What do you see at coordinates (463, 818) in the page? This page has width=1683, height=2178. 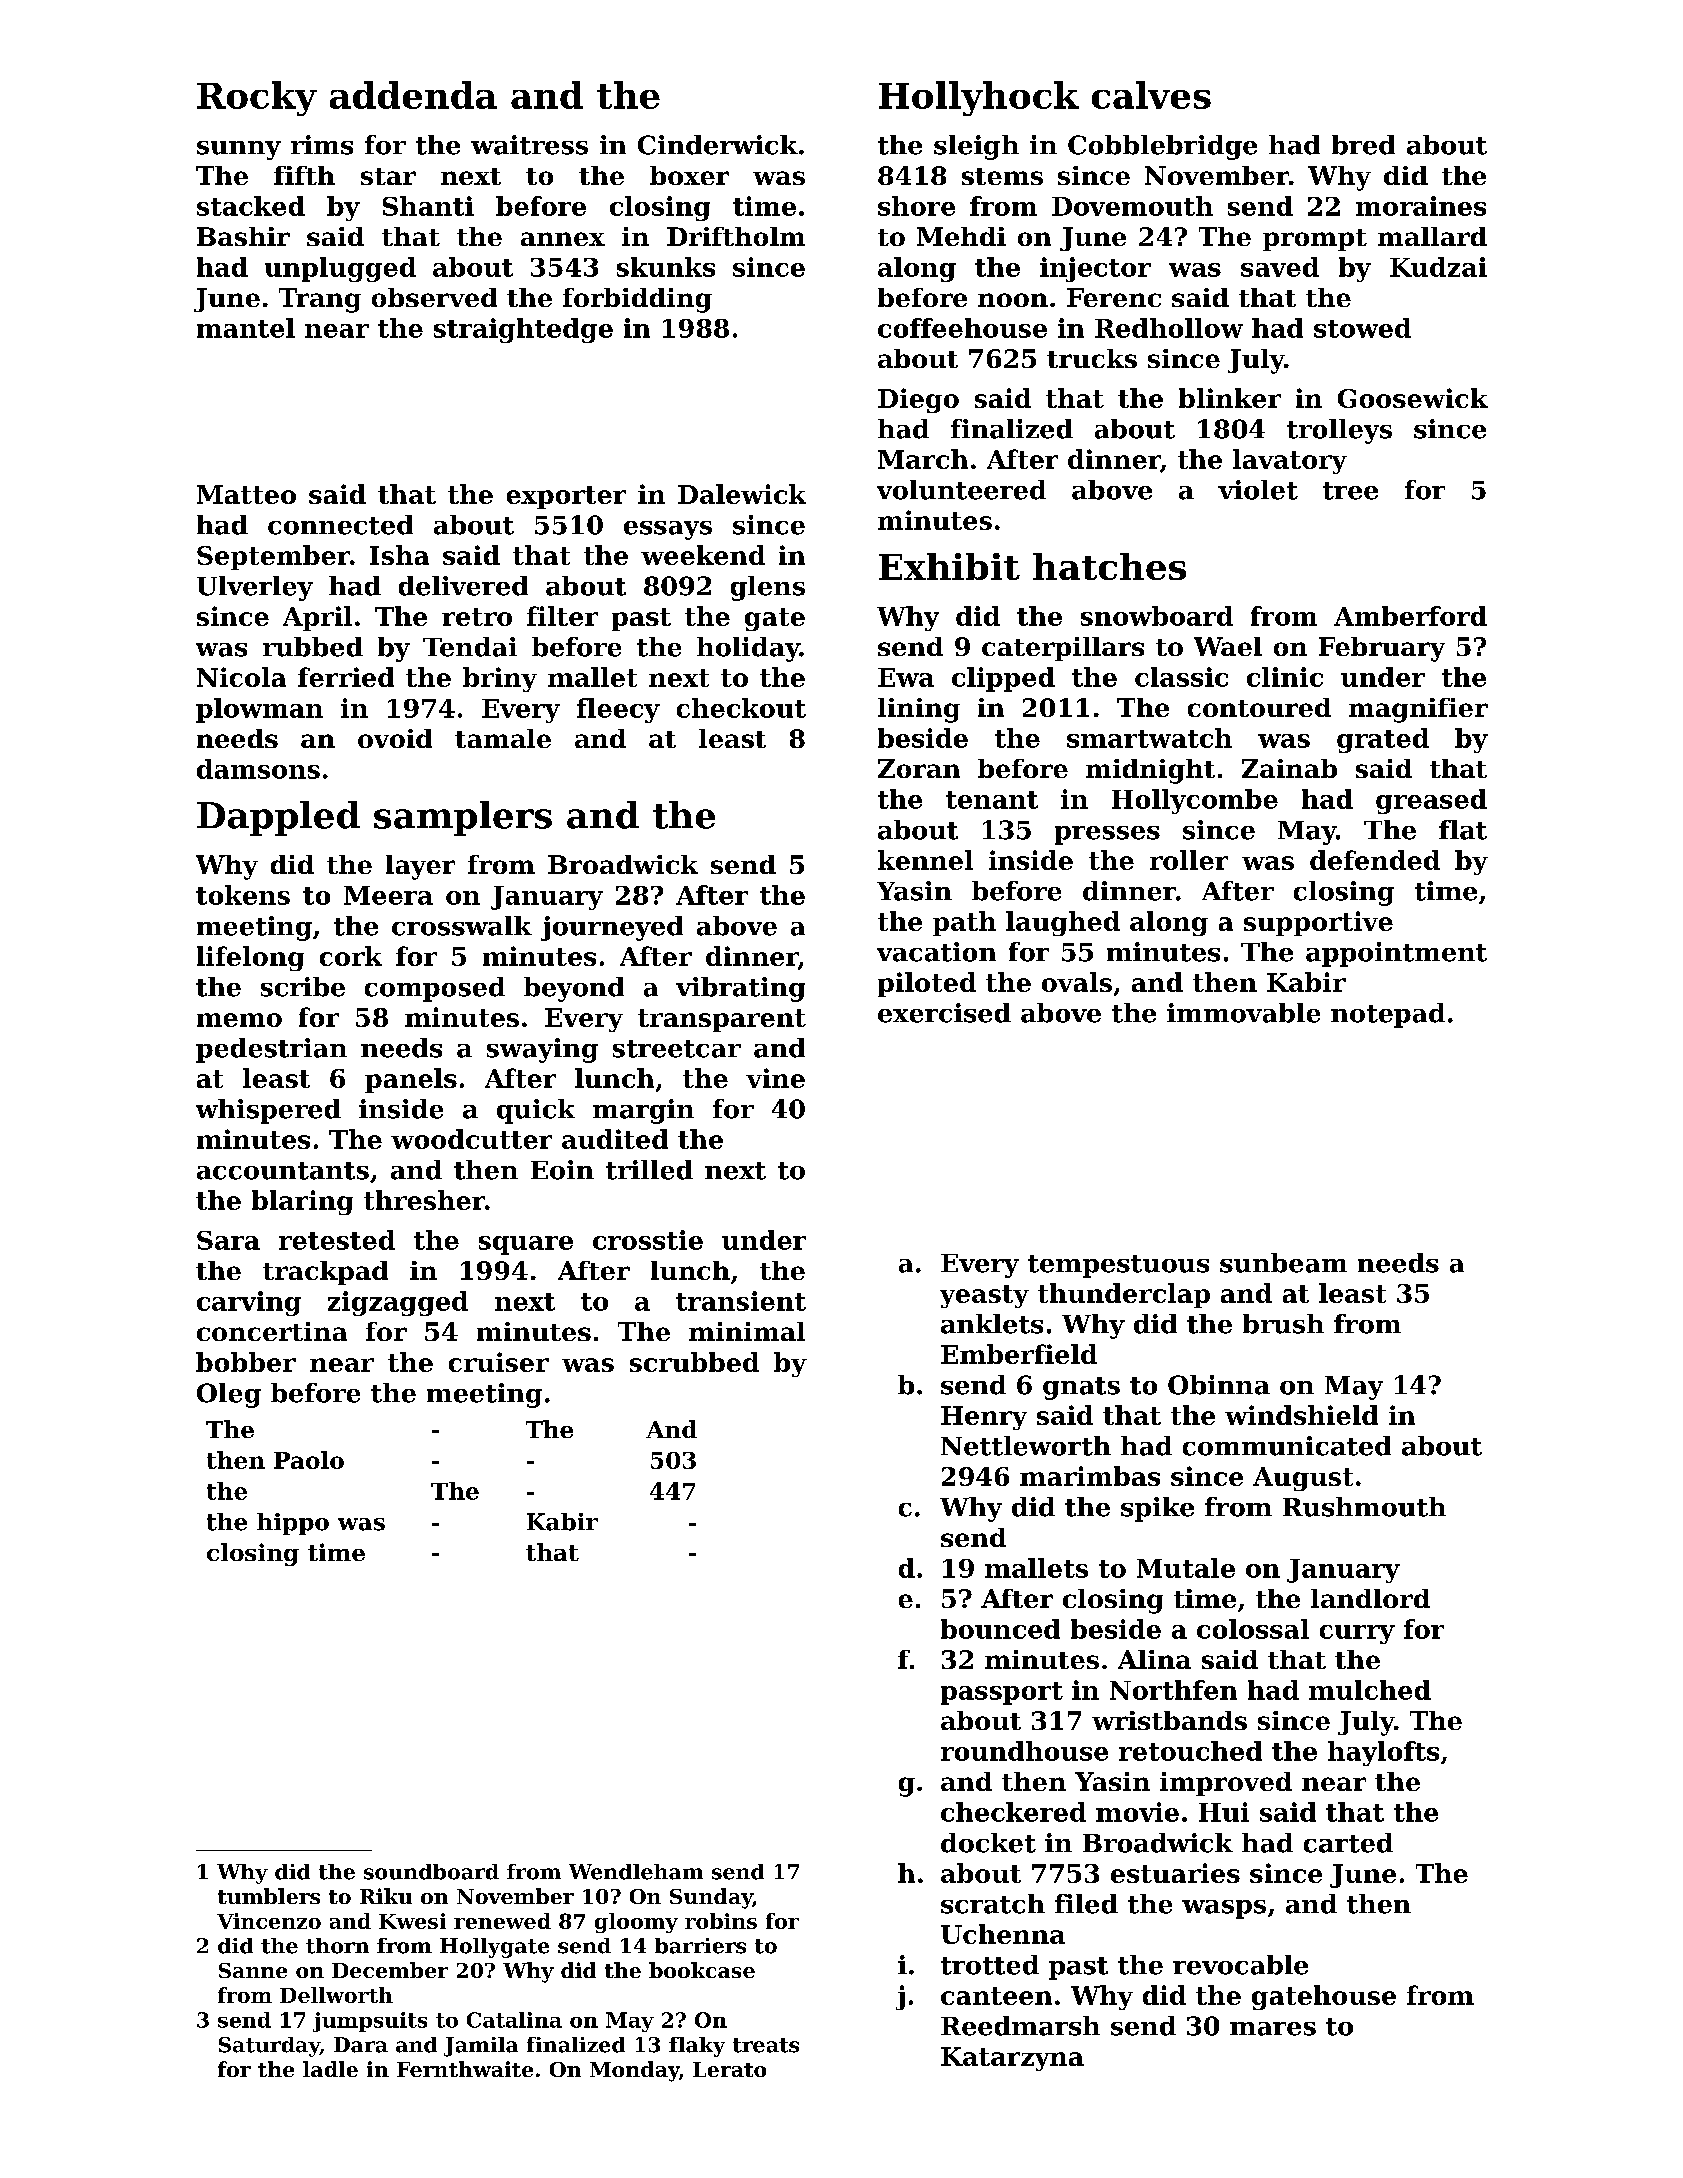 I see `samplers` at bounding box center [463, 818].
